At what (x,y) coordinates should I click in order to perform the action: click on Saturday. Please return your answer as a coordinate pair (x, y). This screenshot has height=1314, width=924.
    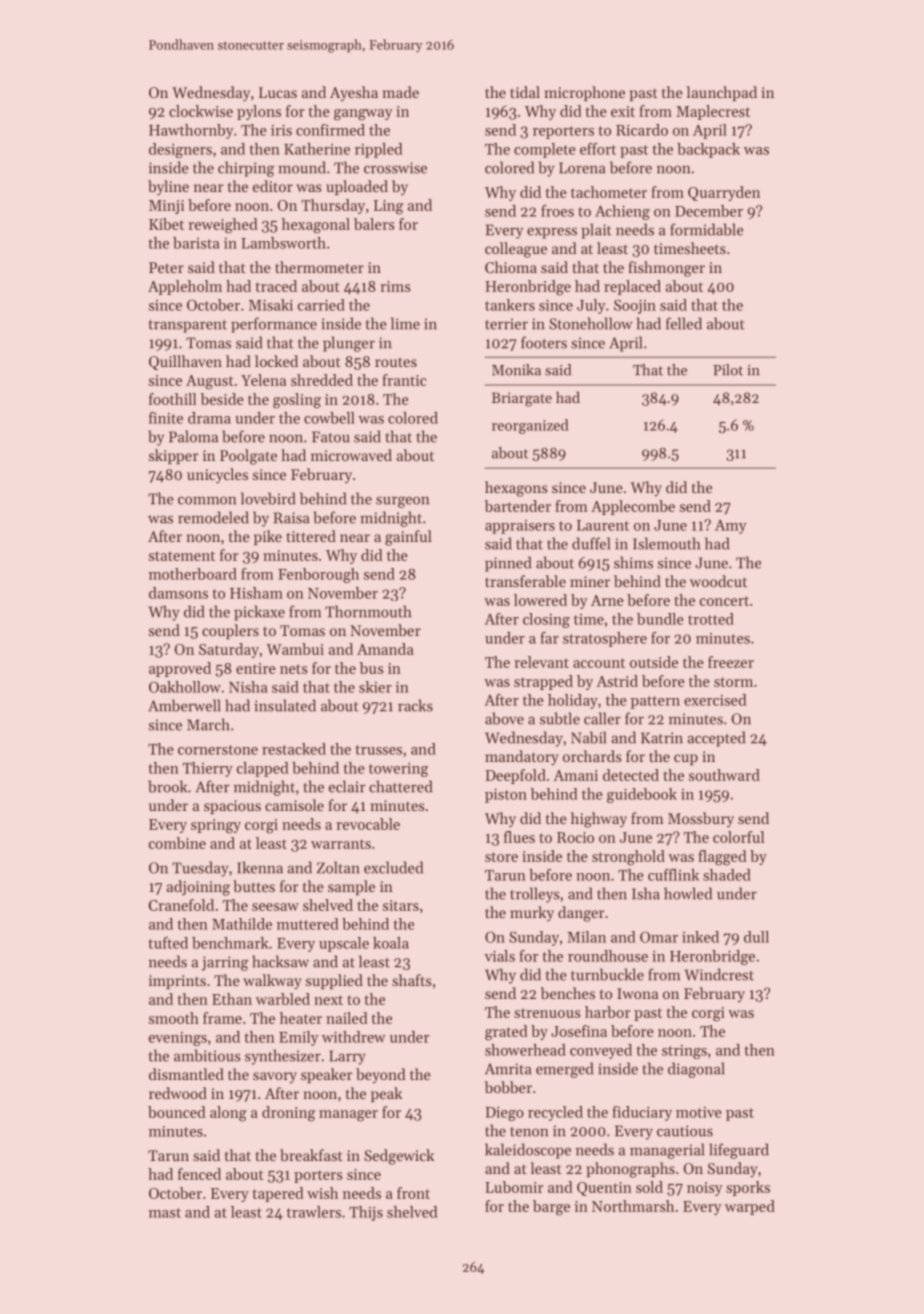
    Looking at the image, I should click on (229, 650).
